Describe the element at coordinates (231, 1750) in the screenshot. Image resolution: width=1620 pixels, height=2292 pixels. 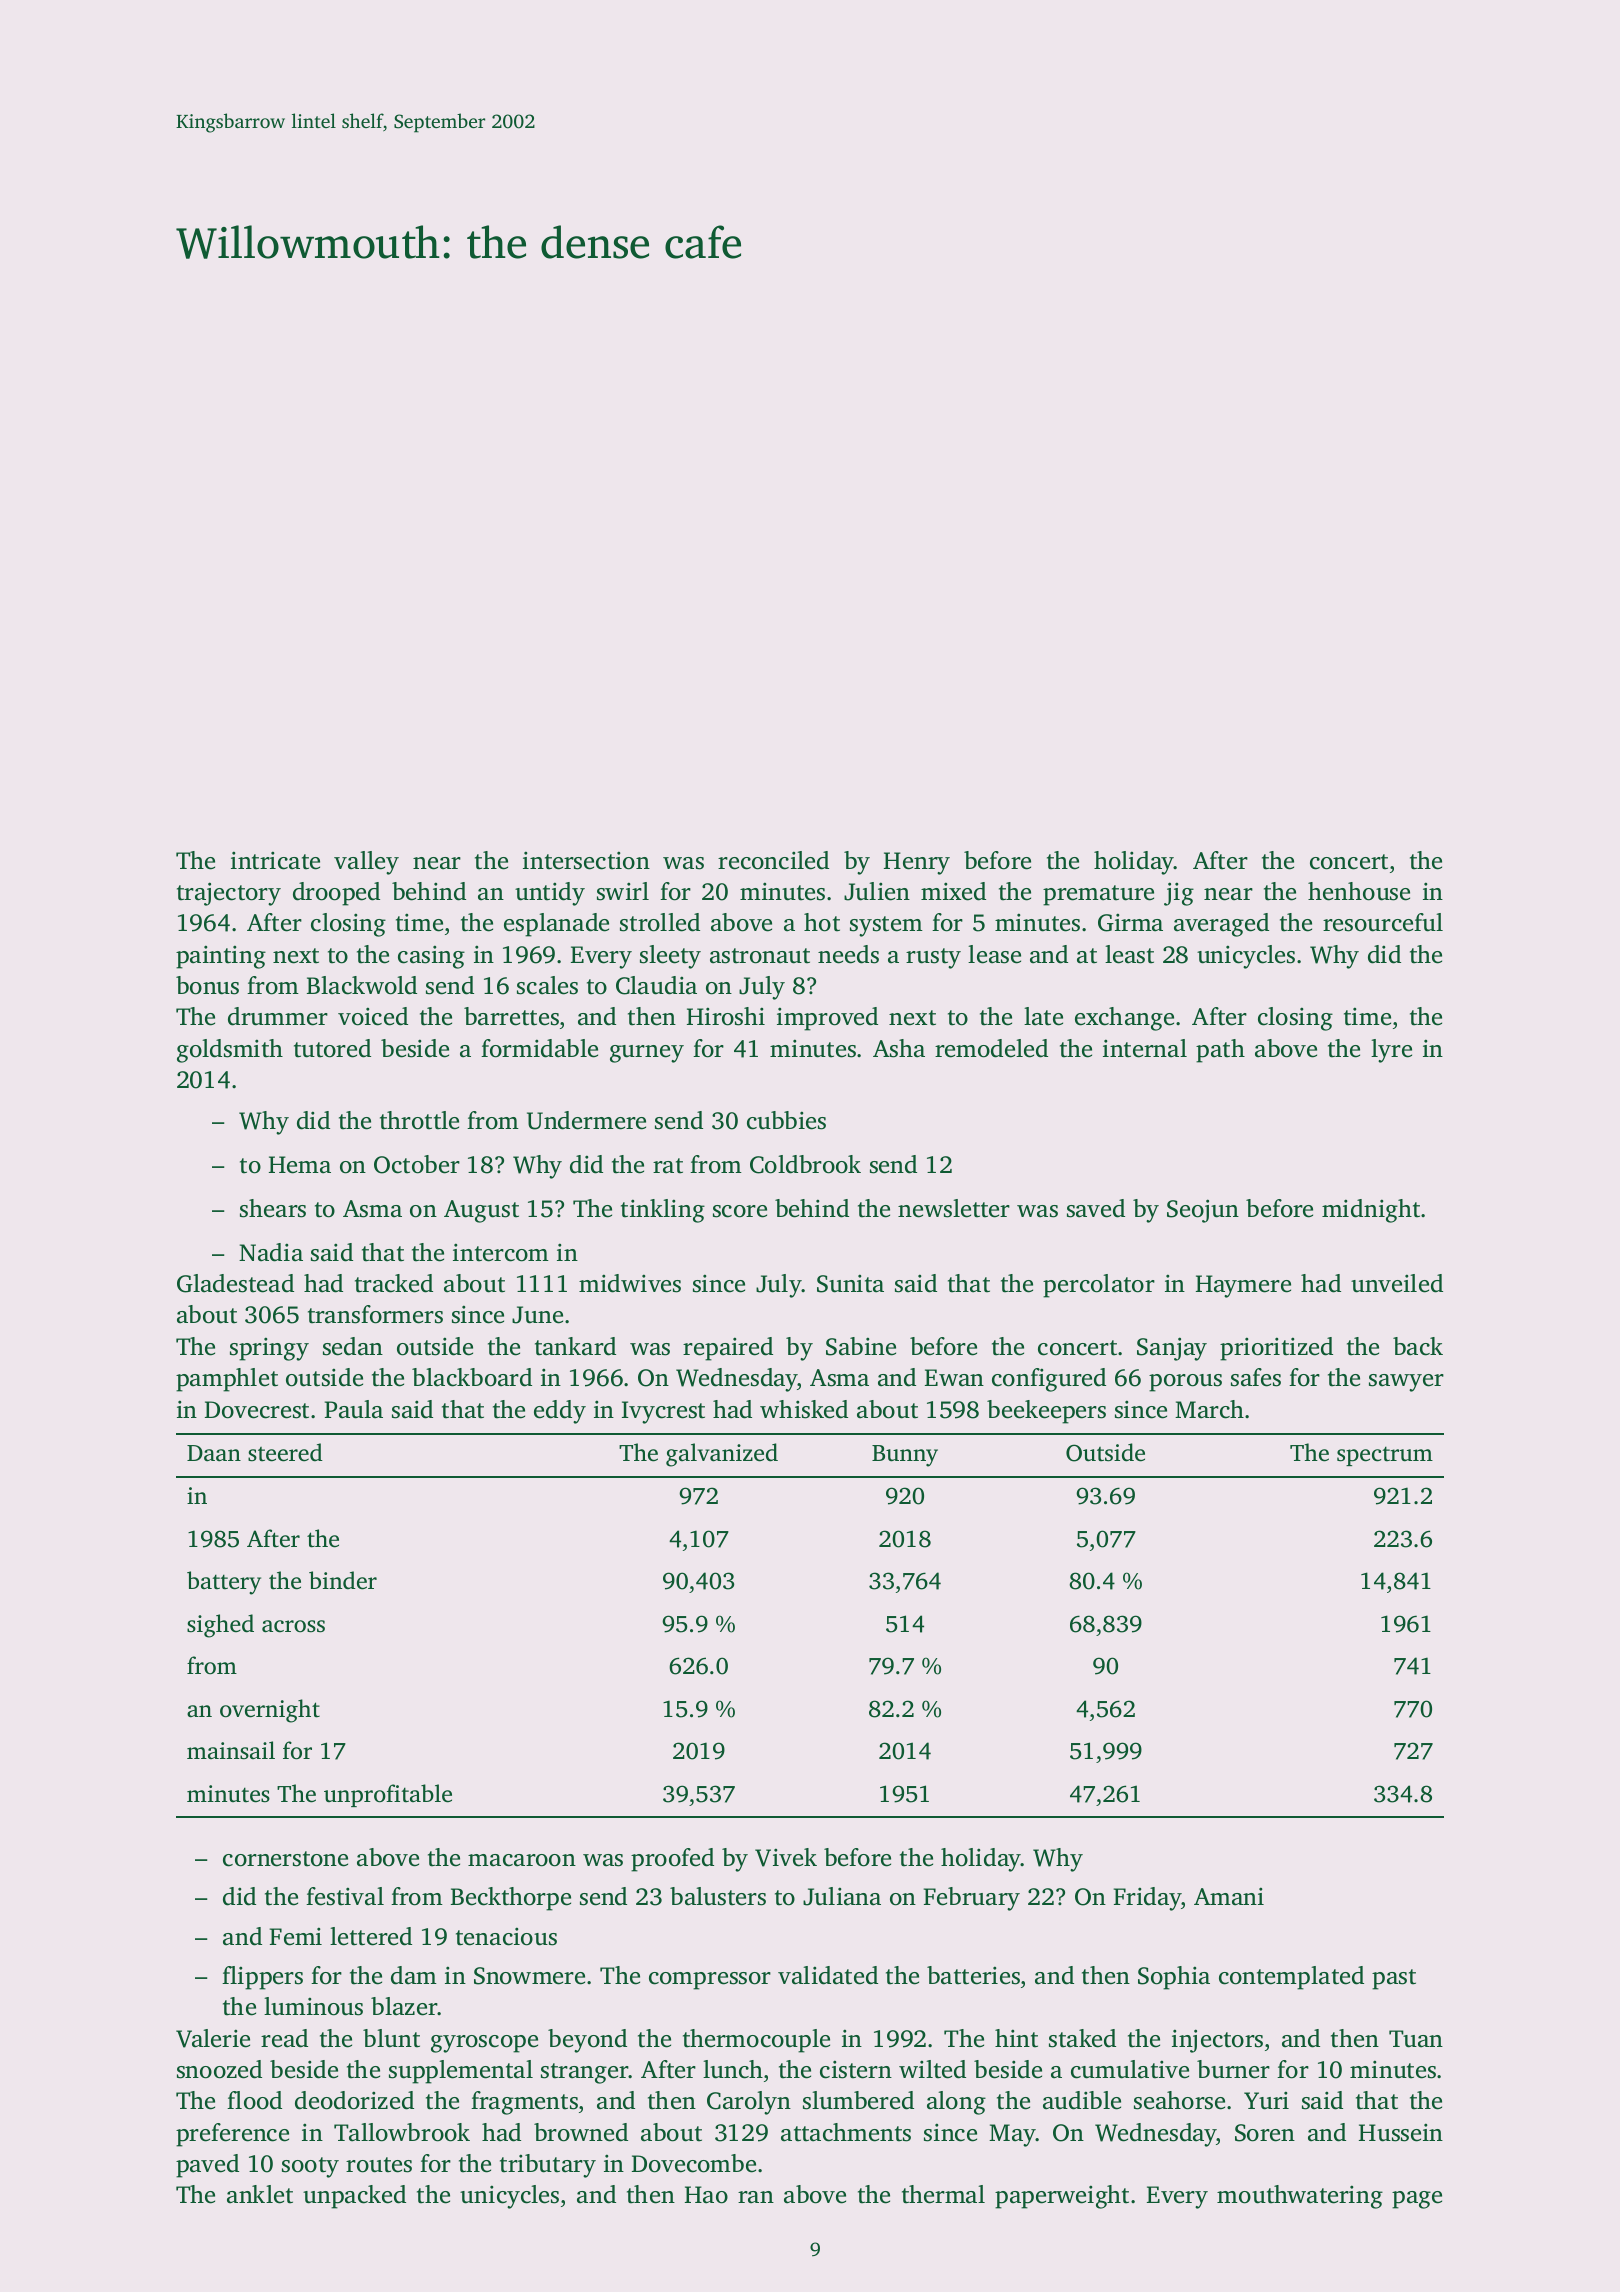
I see `mainsail` at that location.
